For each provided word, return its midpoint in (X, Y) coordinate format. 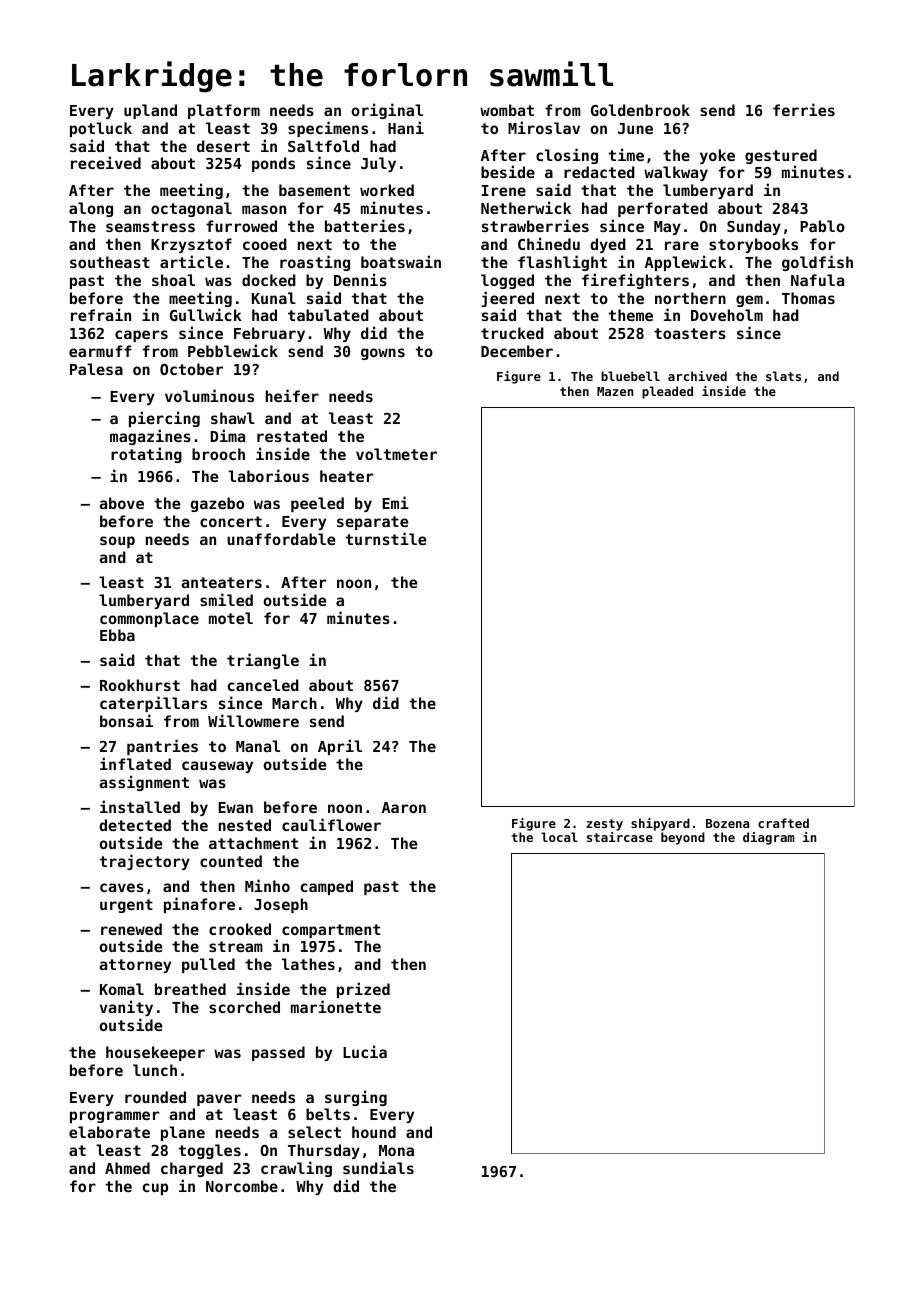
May (667, 228)
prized (363, 990)
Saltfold (323, 146)
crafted (783, 823)
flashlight (562, 263)
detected (135, 825)
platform (224, 111)
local (559, 837)
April (340, 747)
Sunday (754, 227)
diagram (769, 838)
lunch (155, 1070)
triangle (263, 661)
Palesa (96, 369)
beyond (683, 838)
